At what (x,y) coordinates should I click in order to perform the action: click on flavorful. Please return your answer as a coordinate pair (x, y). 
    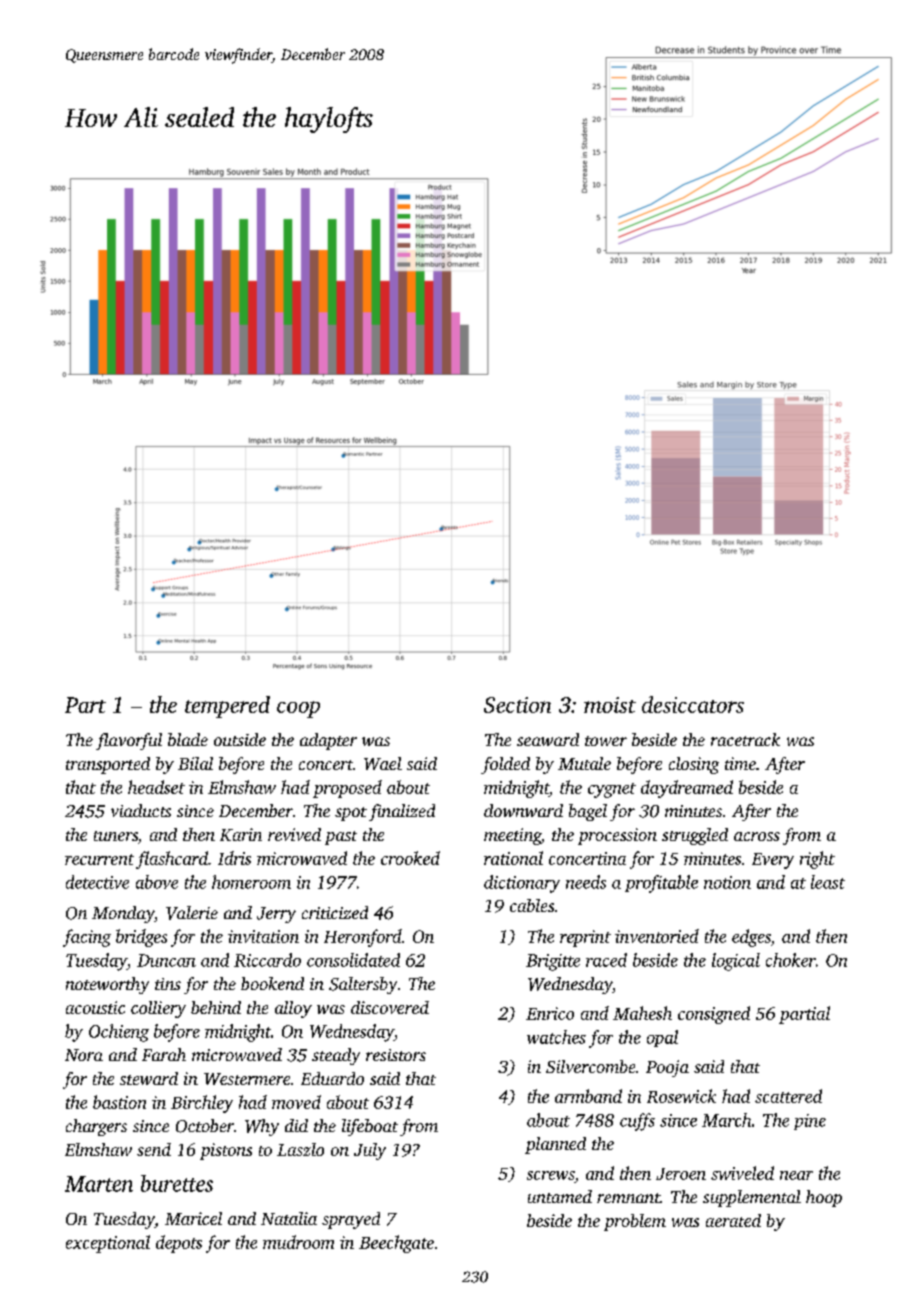
    Looking at the image, I should click on (129, 741).
